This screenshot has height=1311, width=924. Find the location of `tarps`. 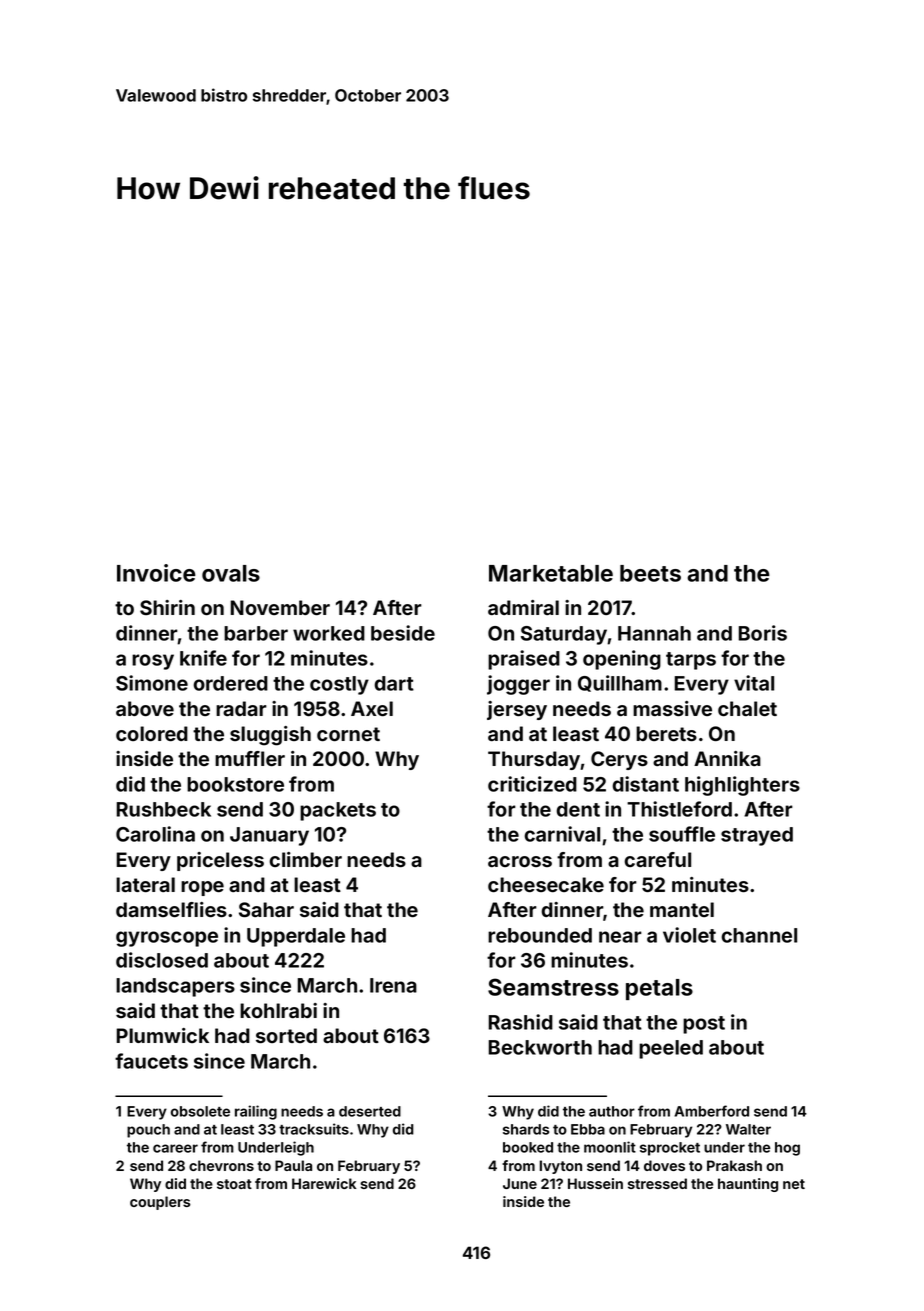

tarps is located at coordinates (691, 661).
